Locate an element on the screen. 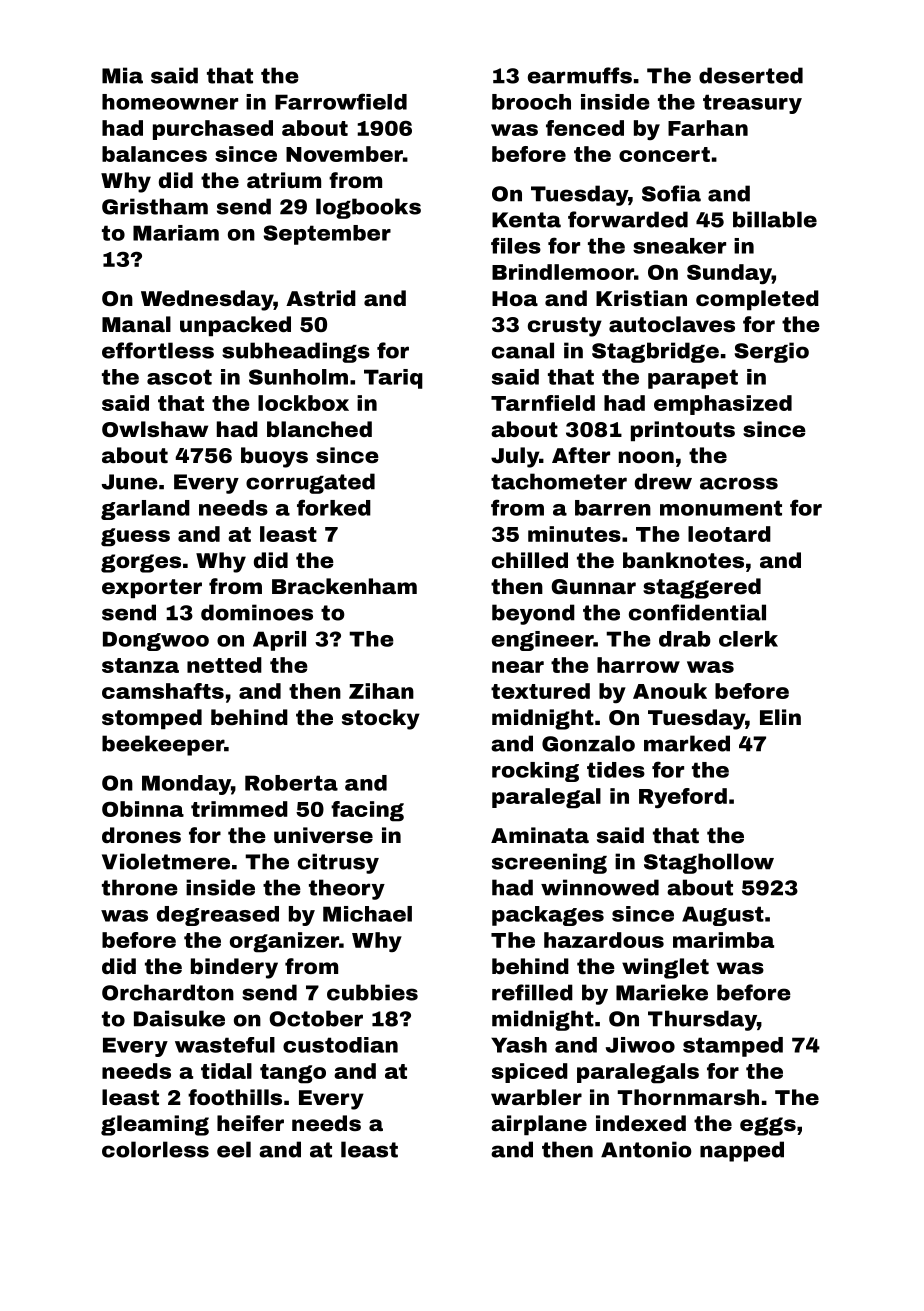 Image resolution: width=924 pixels, height=1311 pixels. camshafts is located at coordinates (163, 691).
